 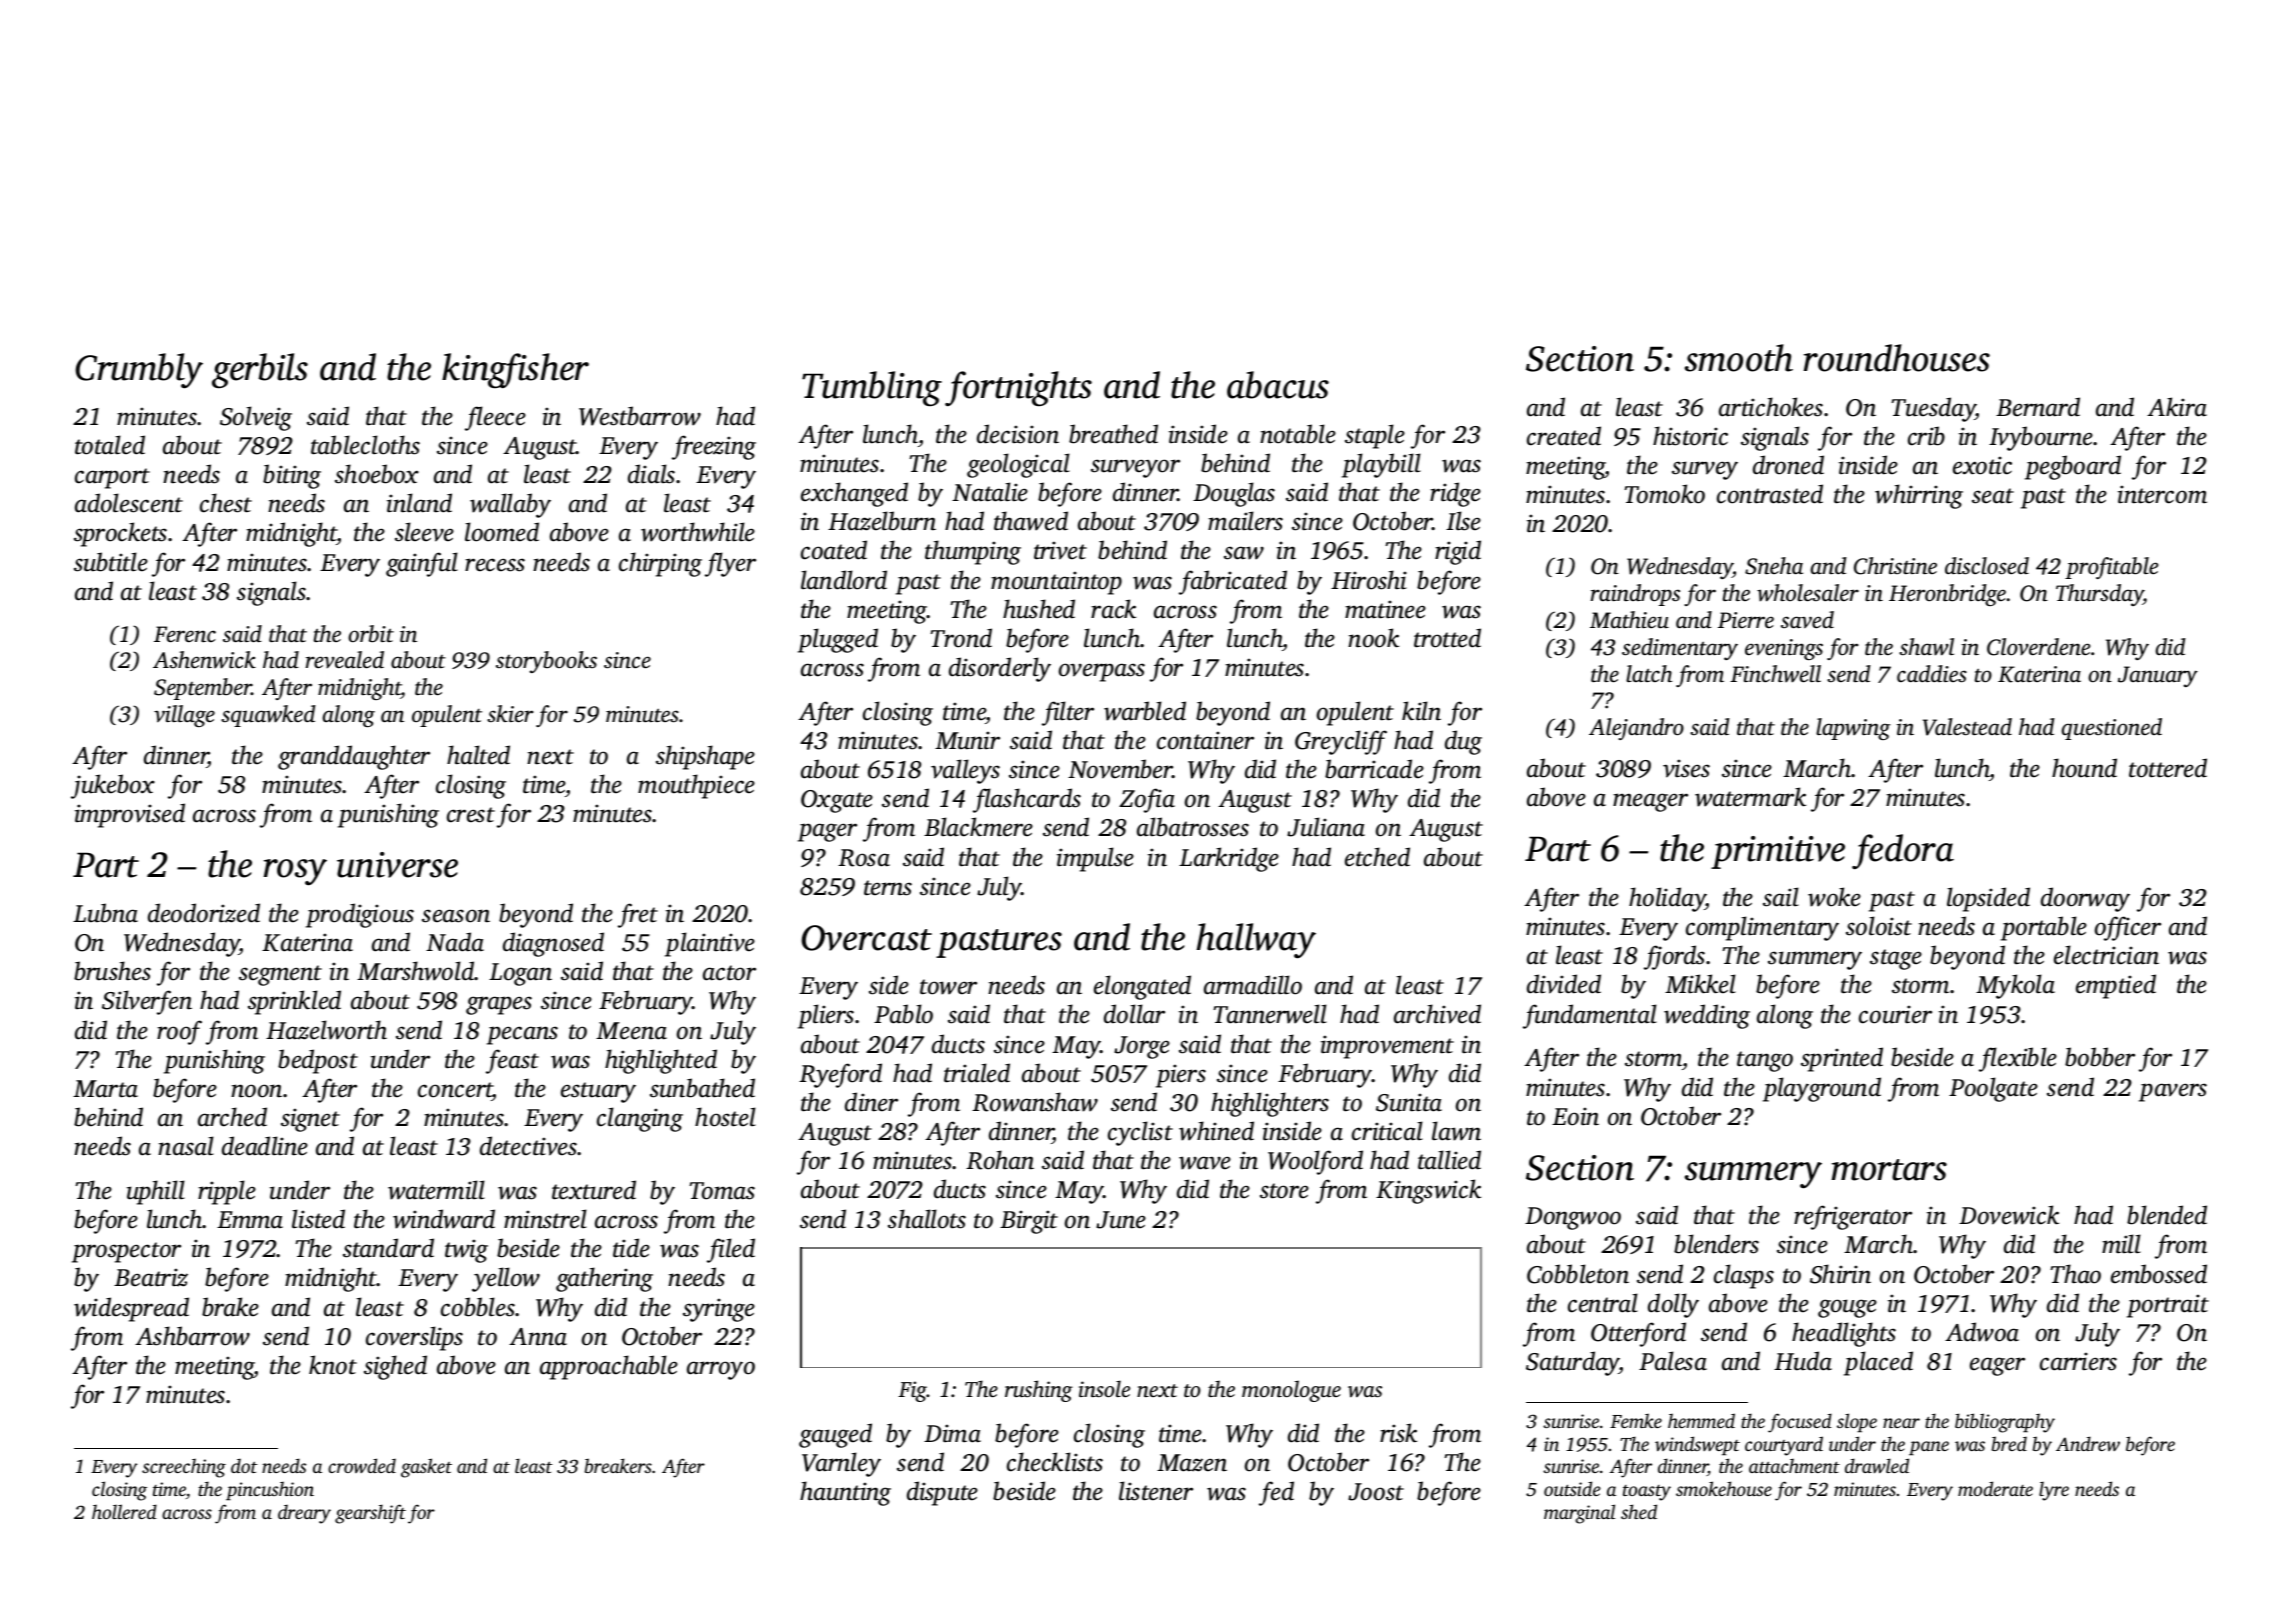 I want to click on abacus, so click(x=1278, y=385).
